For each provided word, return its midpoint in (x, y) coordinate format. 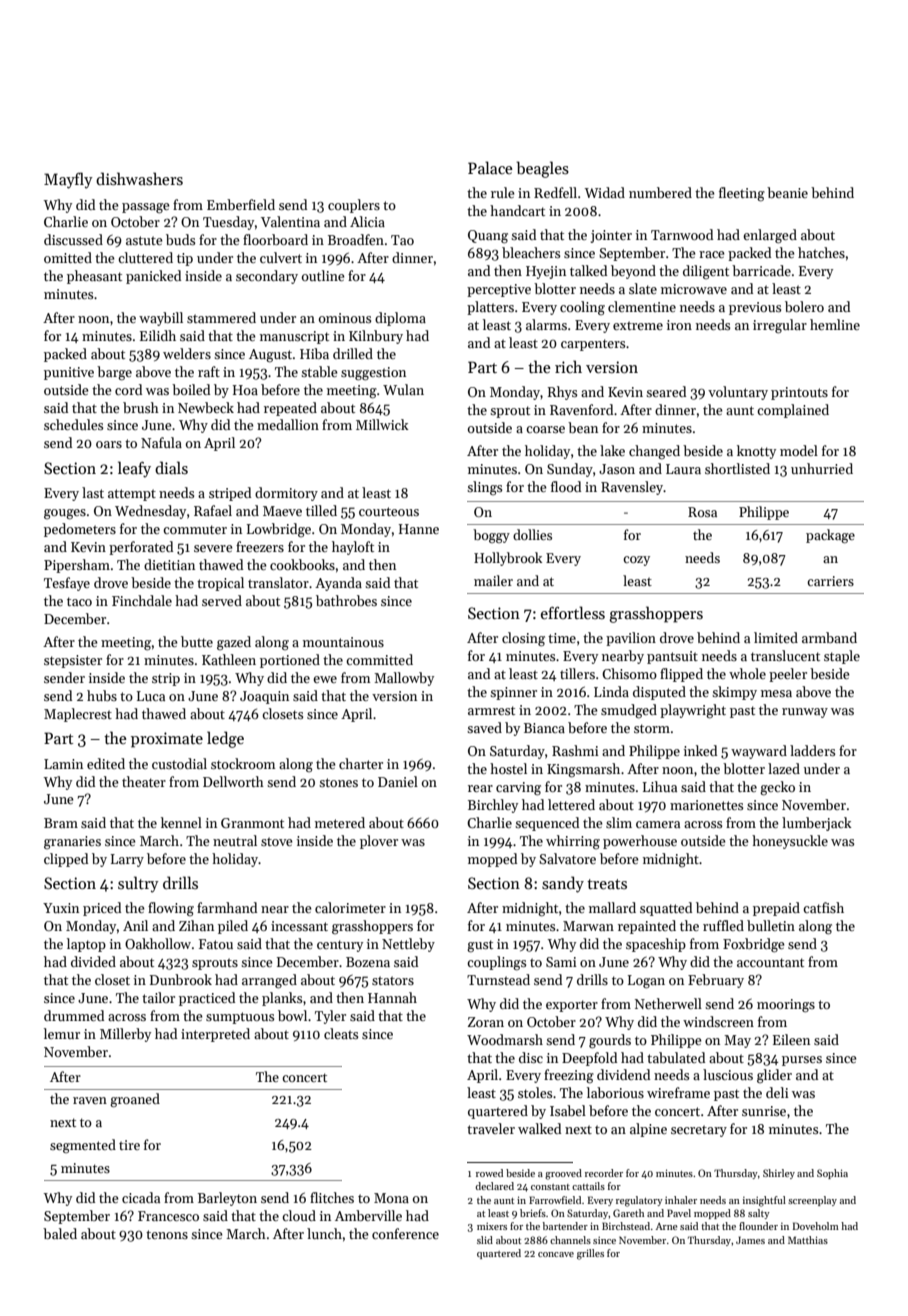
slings (484, 488)
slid (485, 1240)
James (750, 1240)
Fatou (216, 944)
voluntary (738, 393)
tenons (167, 1234)
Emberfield (241, 204)
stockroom (243, 763)
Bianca (544, 728)
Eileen (791, 1039)
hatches (821, 252)
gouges (65, 514)
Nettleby (408, 945)
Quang (488, 237)
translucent (785, 655)
